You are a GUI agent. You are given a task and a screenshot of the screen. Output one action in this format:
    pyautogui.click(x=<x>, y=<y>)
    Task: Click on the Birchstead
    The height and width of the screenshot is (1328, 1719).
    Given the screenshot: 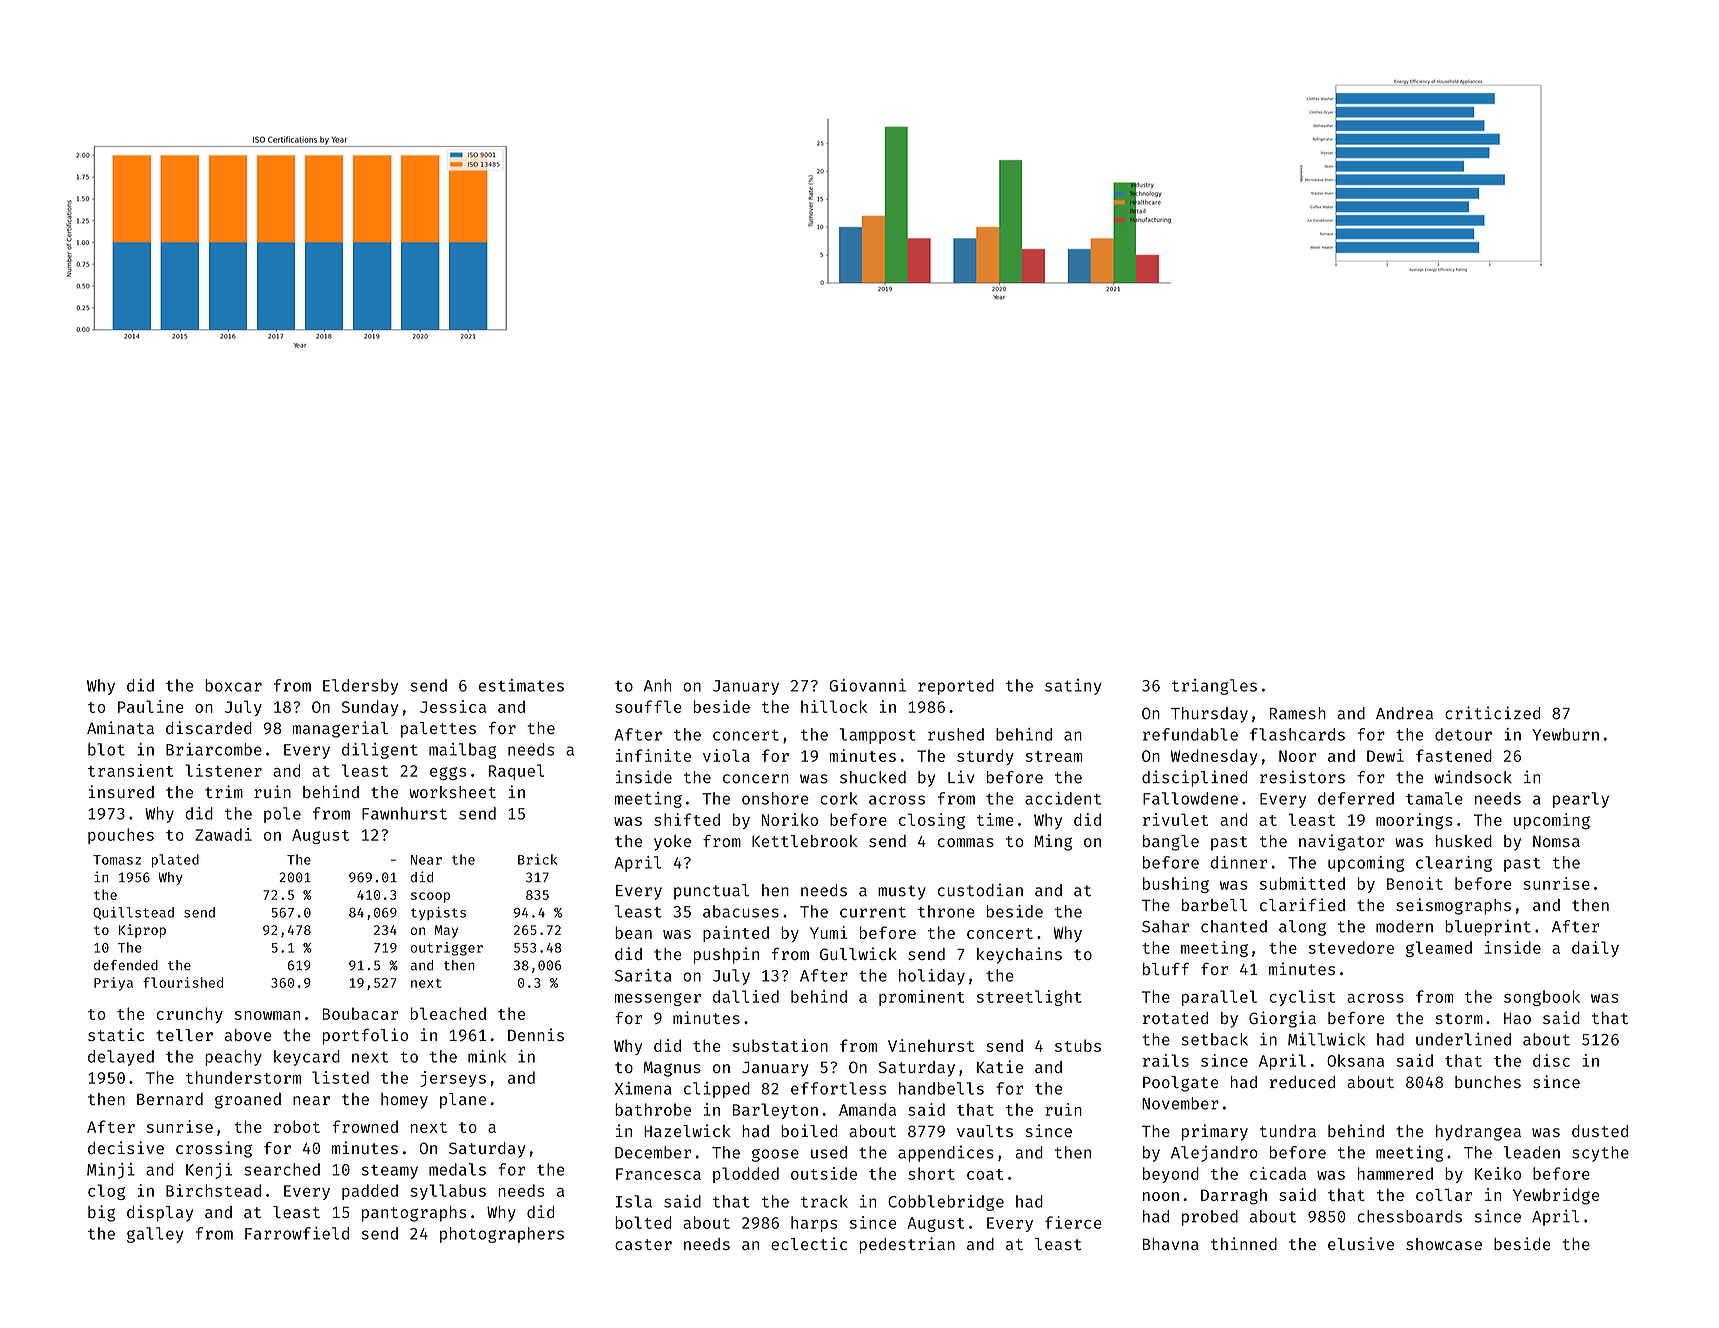 What is the action you would take?
    pyautogui.click(x=213, y=1190)
